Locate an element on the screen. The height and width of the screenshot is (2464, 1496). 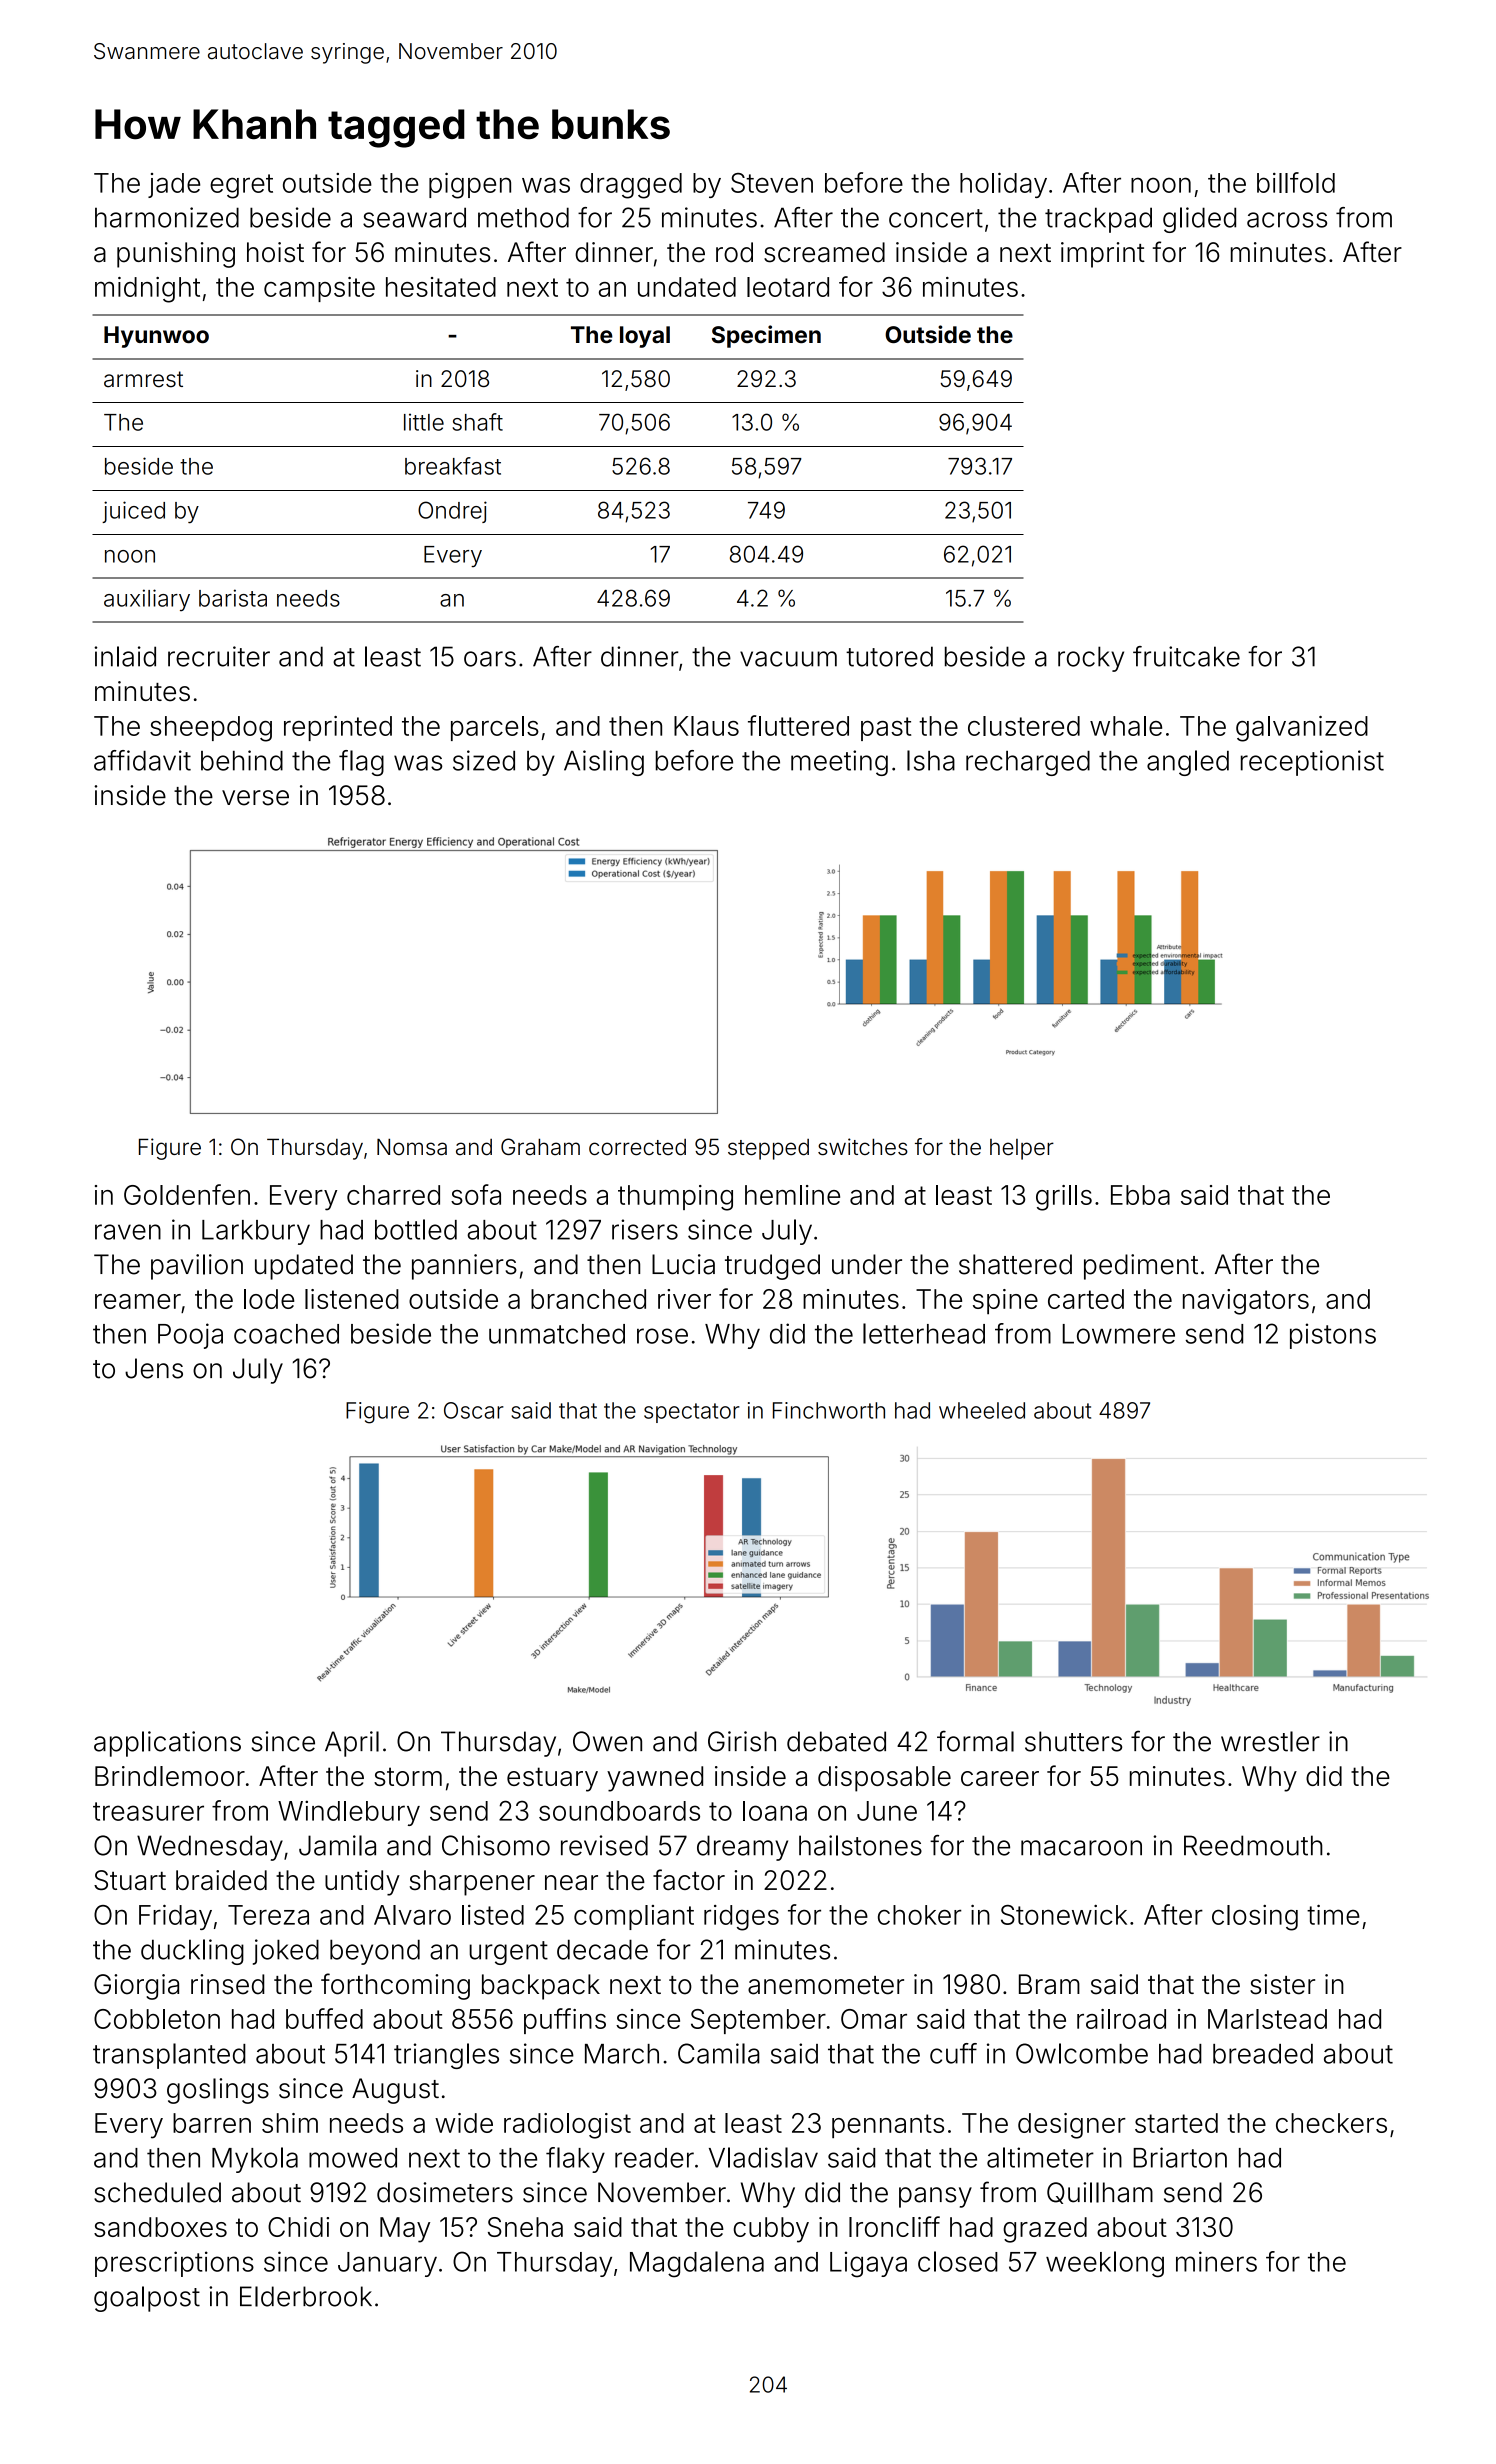
Elderbrook is located at coordinates (306, 2296).
